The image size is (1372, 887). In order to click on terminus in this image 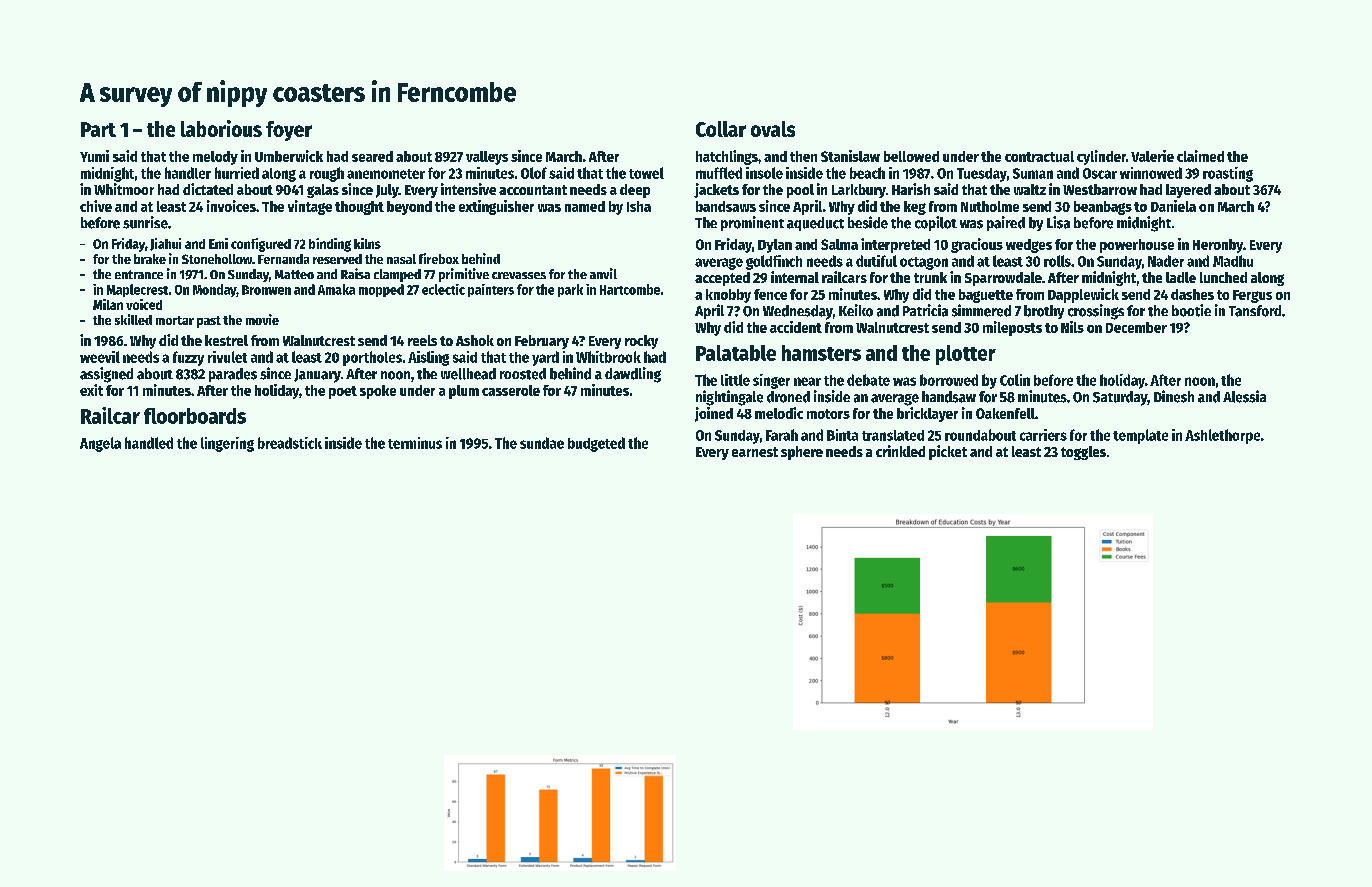, I will do `click(415, 443)`.
